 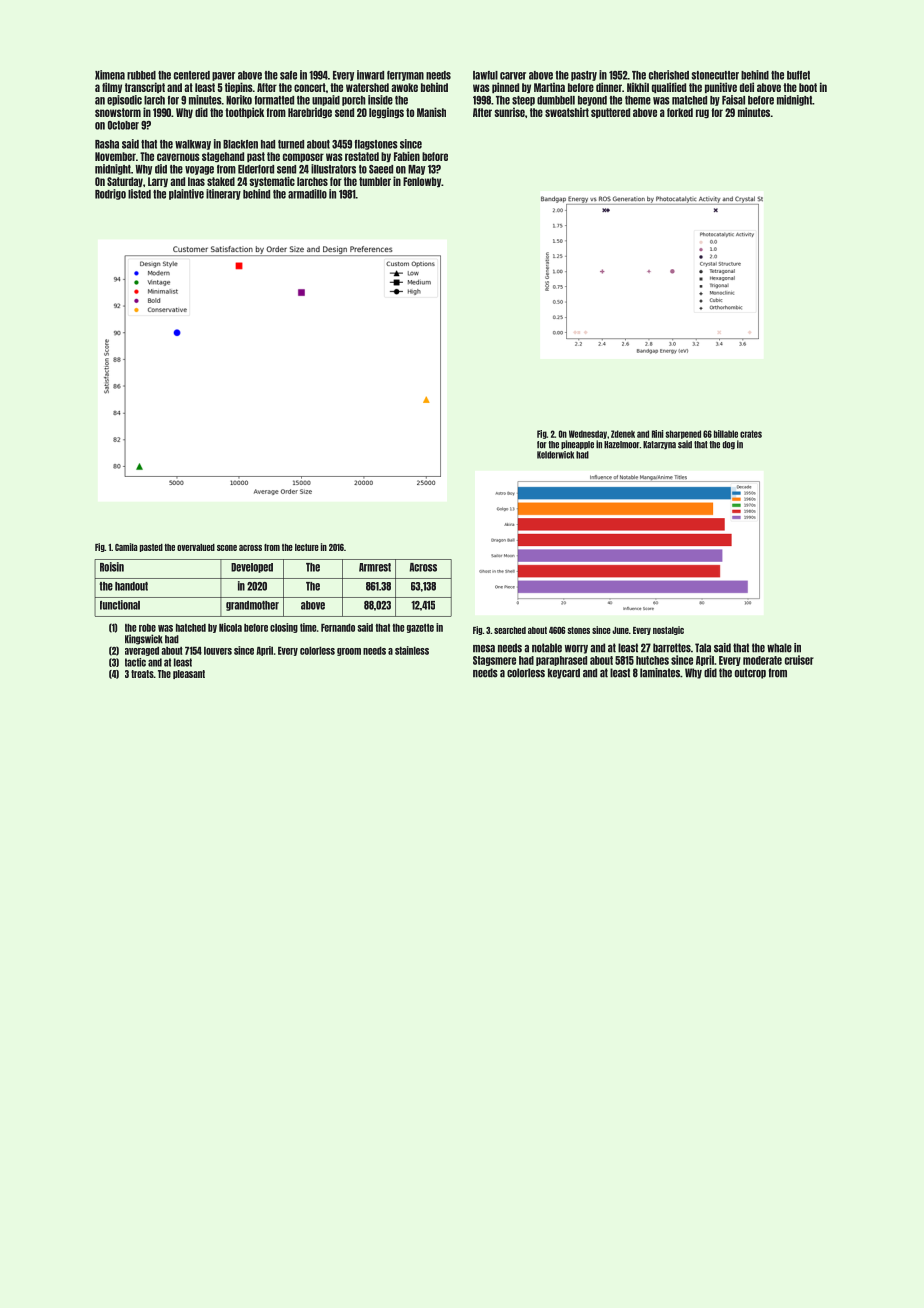 What do you see at coordinates (728, 445) in the screenshot?
I see `dog` at bounding box center [728, 445].
